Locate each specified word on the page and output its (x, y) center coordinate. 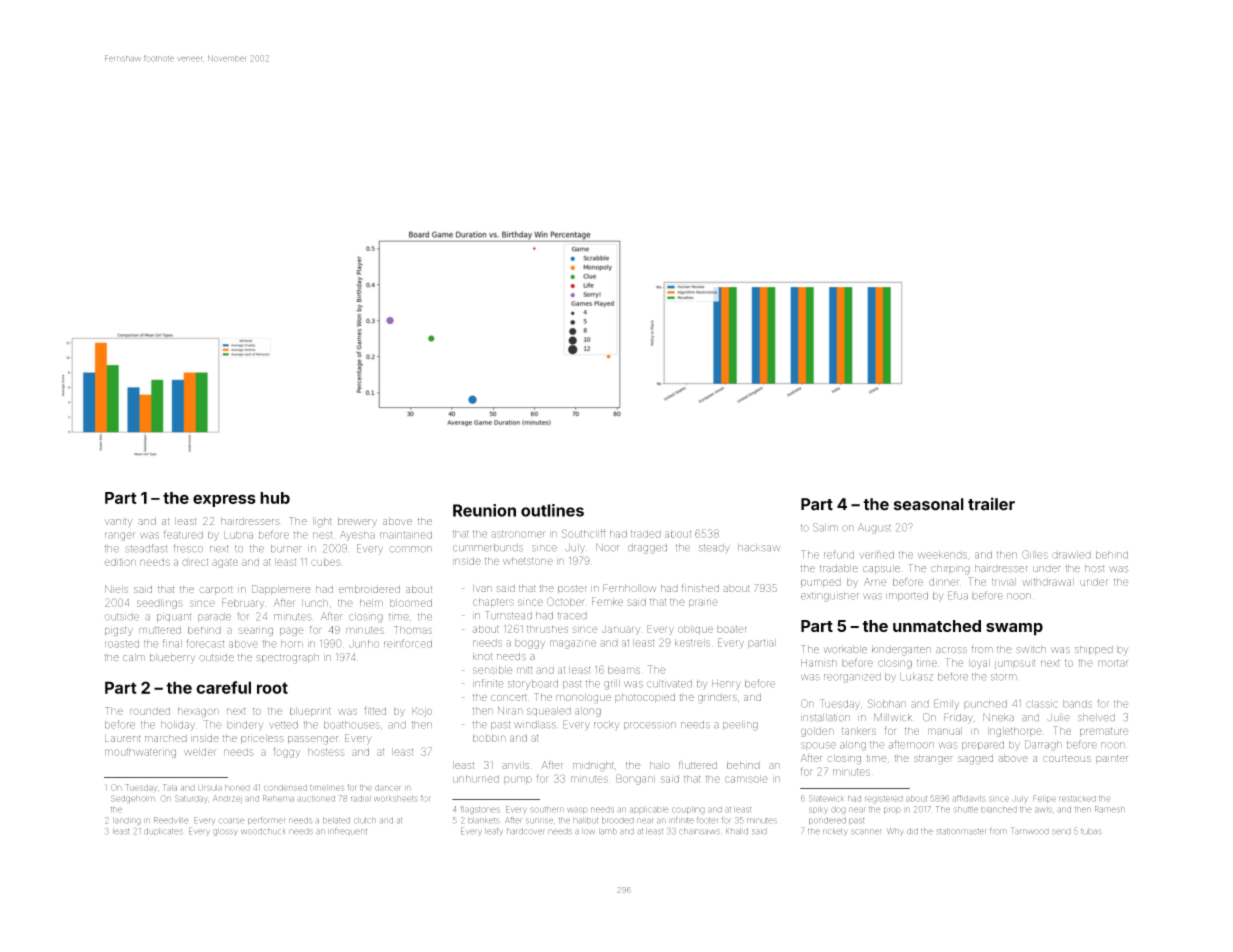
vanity (119, 523)
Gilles (1035, 554)
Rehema (278, 798)
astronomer (517, 534)
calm (134, 657)
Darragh (1043, 745)
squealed (549, 711)
